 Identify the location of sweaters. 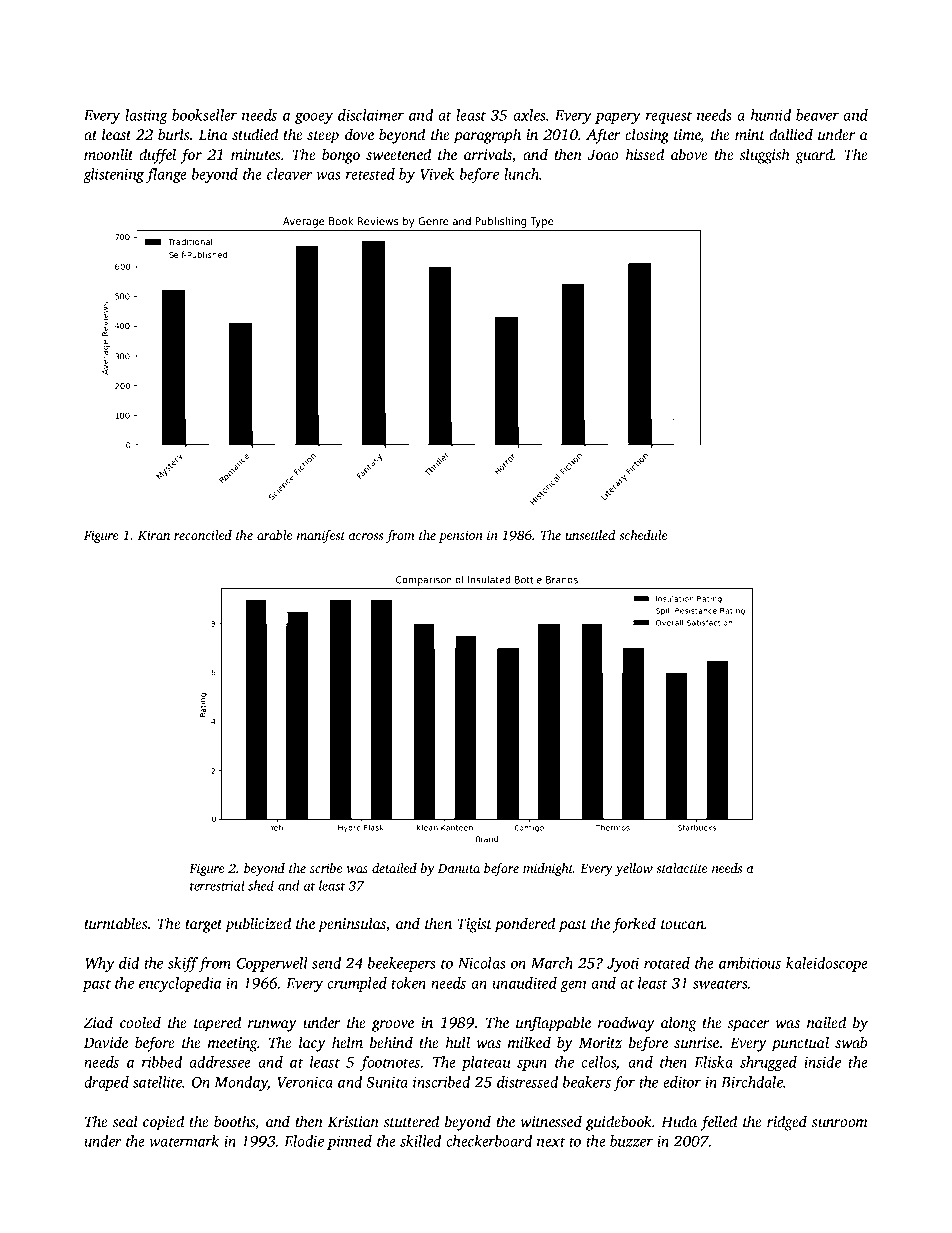
(720, 984).
